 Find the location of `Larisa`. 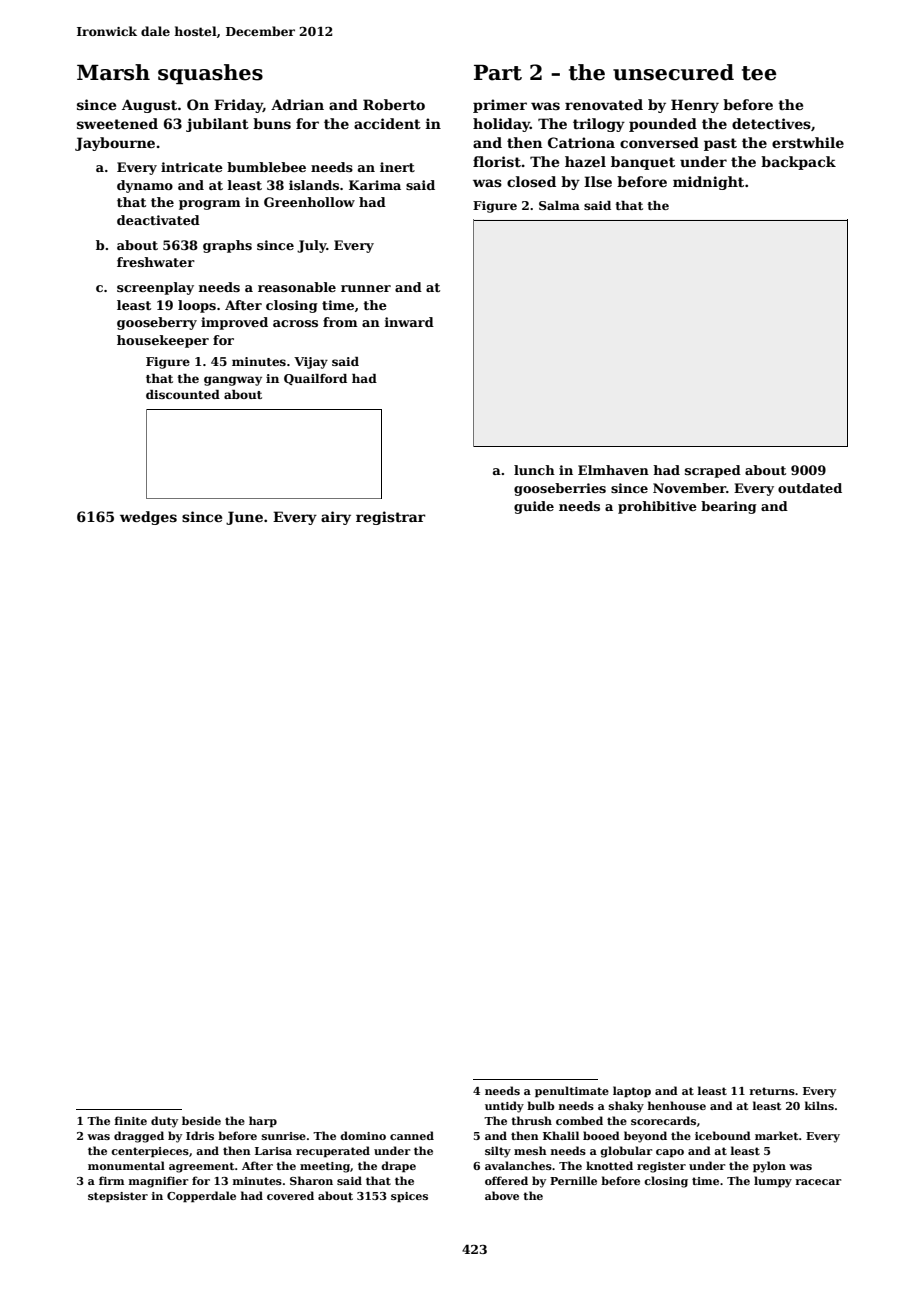

Larisa is located at coordinates (273, 1151).
